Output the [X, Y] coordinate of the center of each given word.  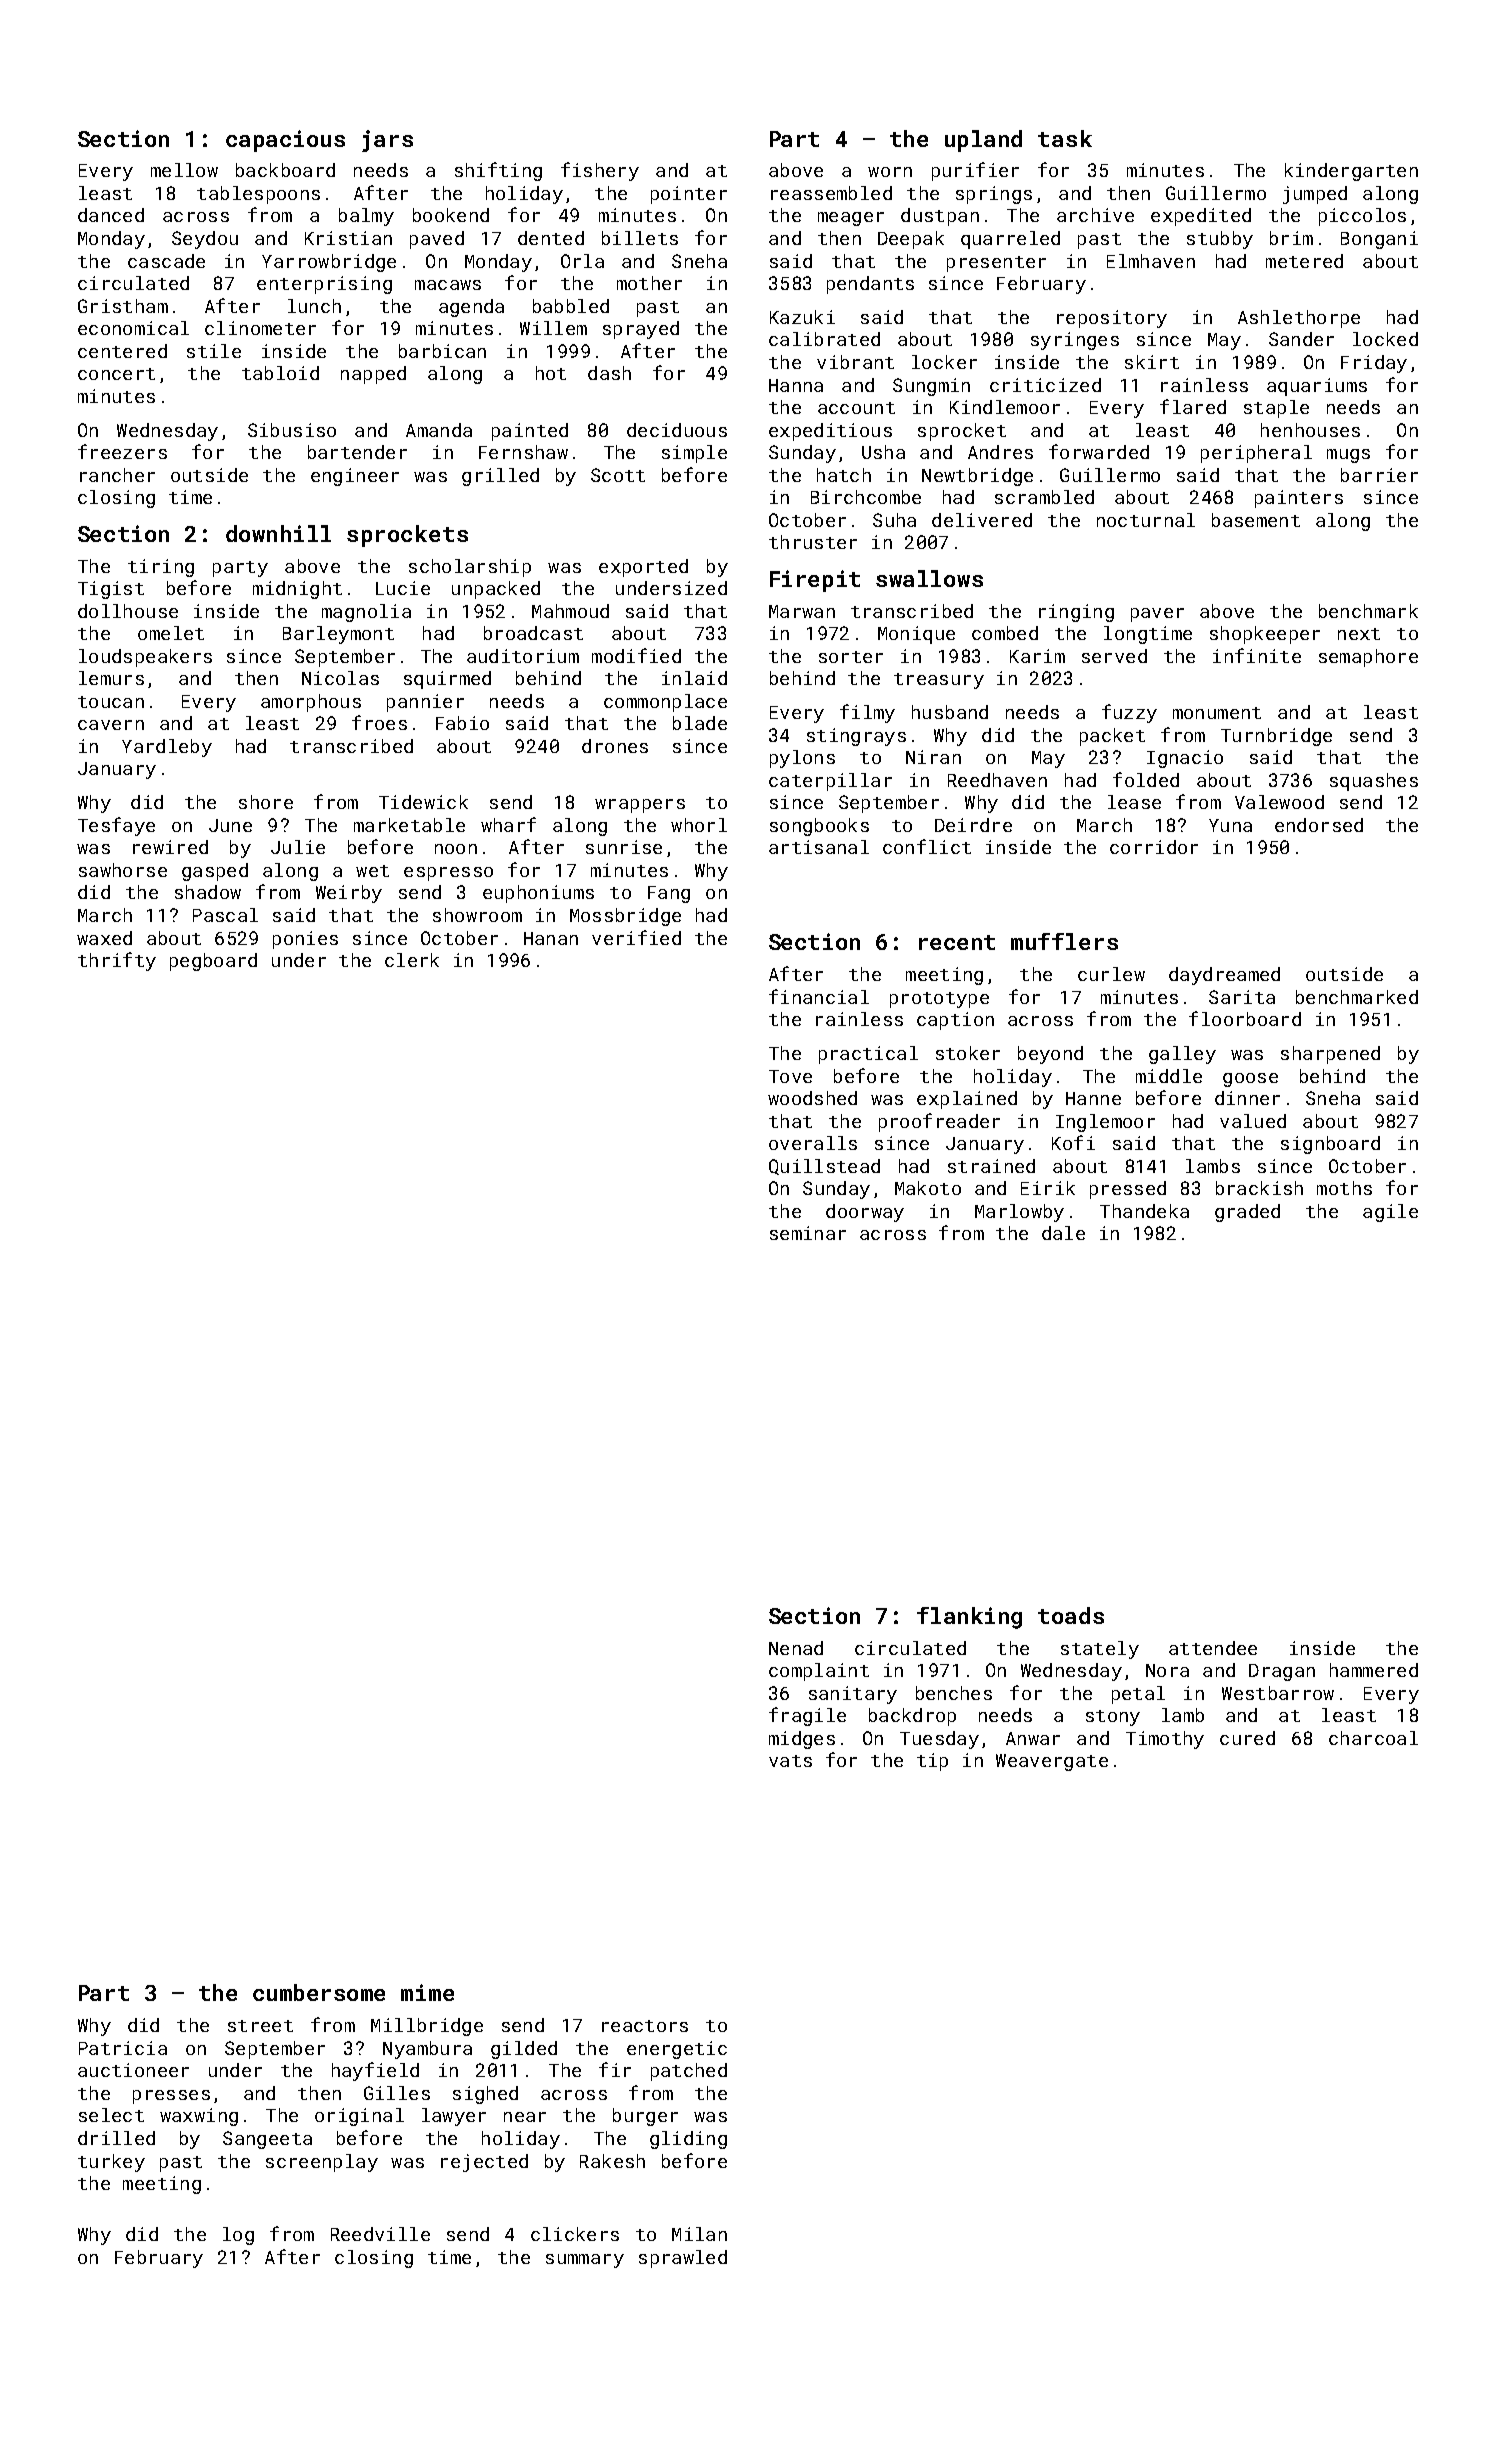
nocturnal [1146, 520]
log [238, 2236]
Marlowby [1019, 1213]
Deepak [911, 240]
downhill [278, 533]
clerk [412, 960]
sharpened [1330, 1055]
